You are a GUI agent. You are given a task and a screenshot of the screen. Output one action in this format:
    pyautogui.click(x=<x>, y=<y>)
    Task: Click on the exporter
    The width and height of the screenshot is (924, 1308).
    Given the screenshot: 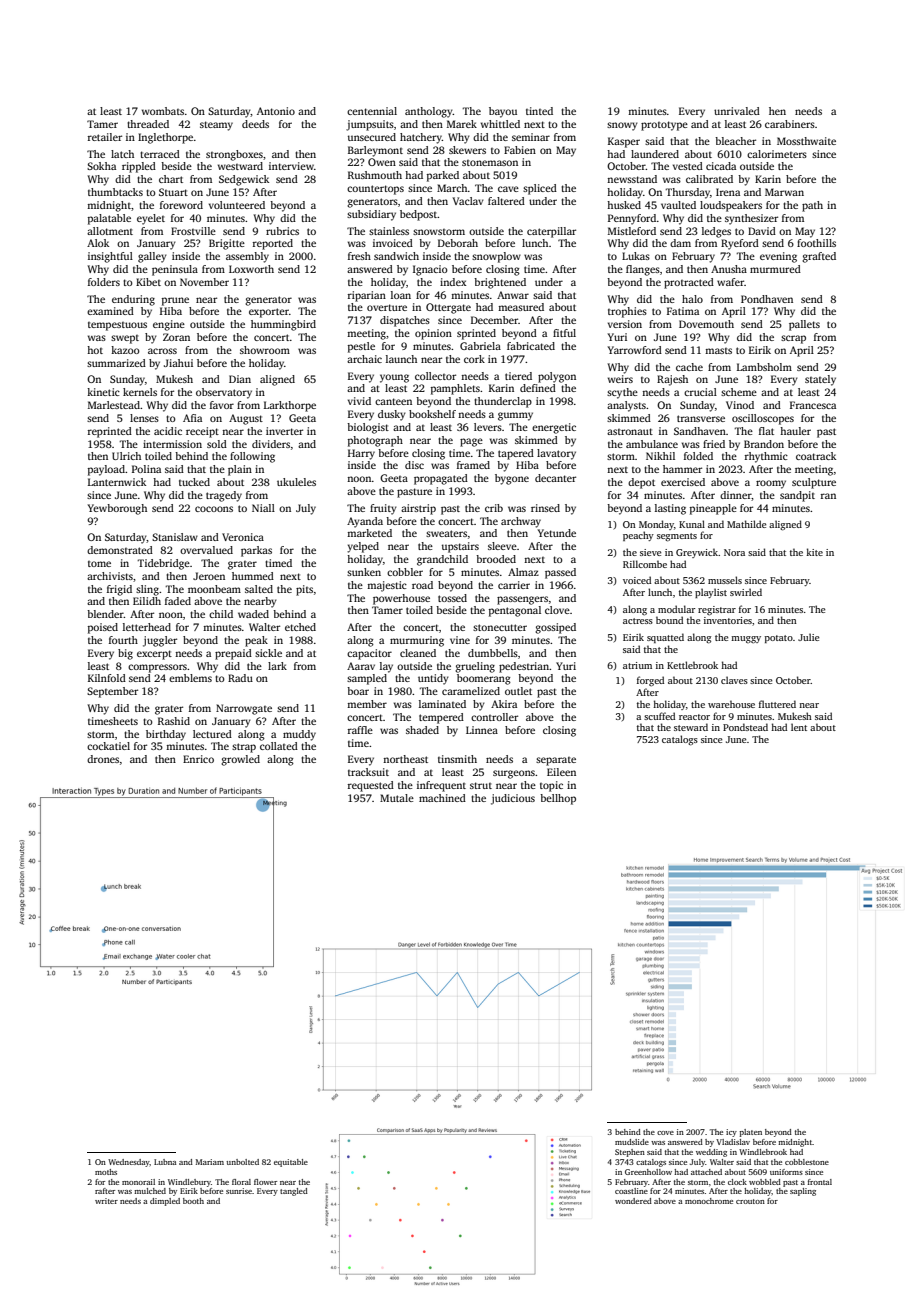 What is the action you would take?
    pyautogui.click(x=269, y=313)
